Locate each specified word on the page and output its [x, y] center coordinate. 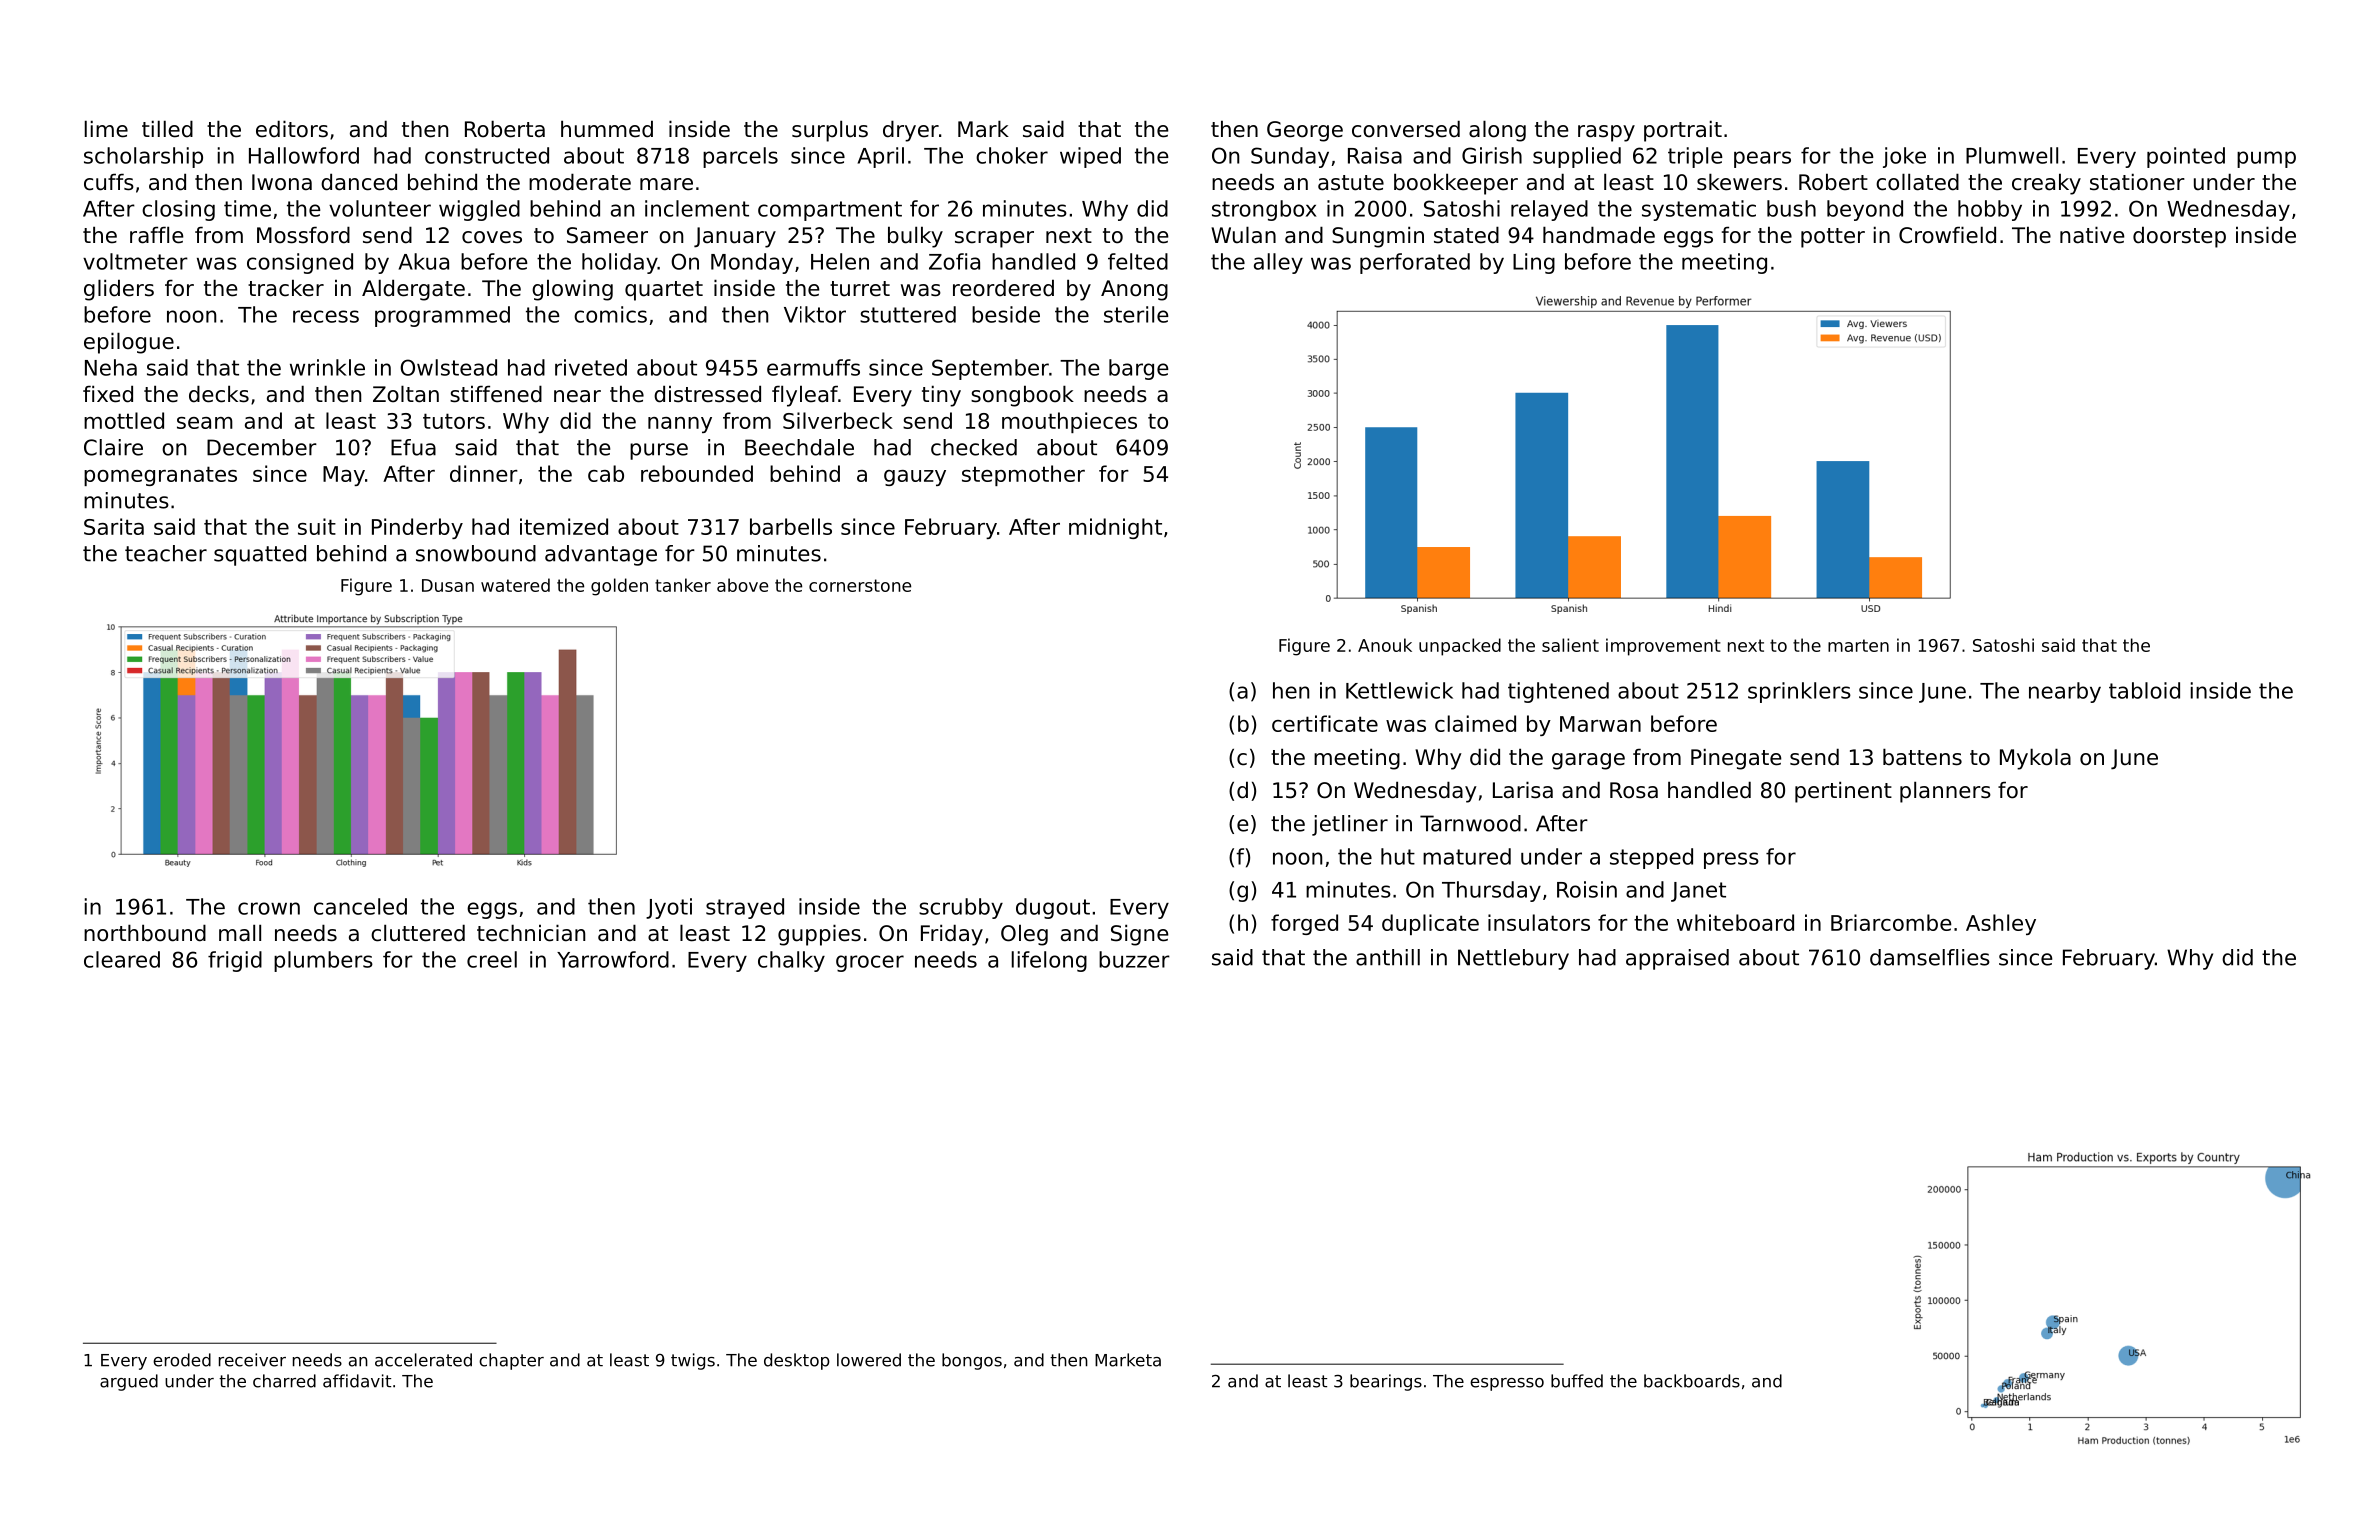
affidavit [357, 1381]
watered [515, 585]
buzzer [1134, 959]
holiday [620, 263]
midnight [1115, 528]
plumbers [323, 961]
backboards [1692, 1381]
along [1497, 131]
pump [2266, 159]
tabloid [2144, 690]
